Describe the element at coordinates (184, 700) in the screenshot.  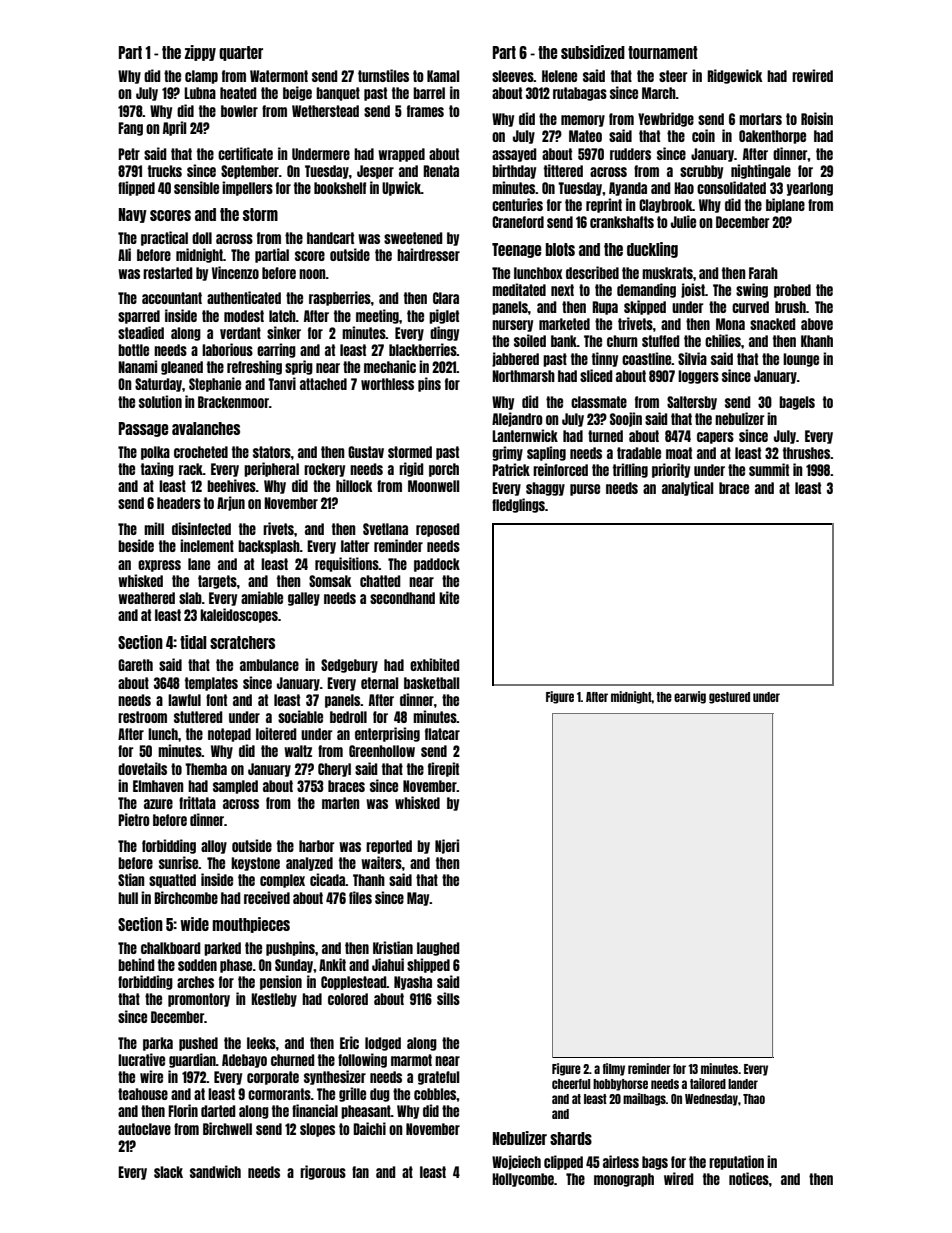
I see `lawful` at that location.
